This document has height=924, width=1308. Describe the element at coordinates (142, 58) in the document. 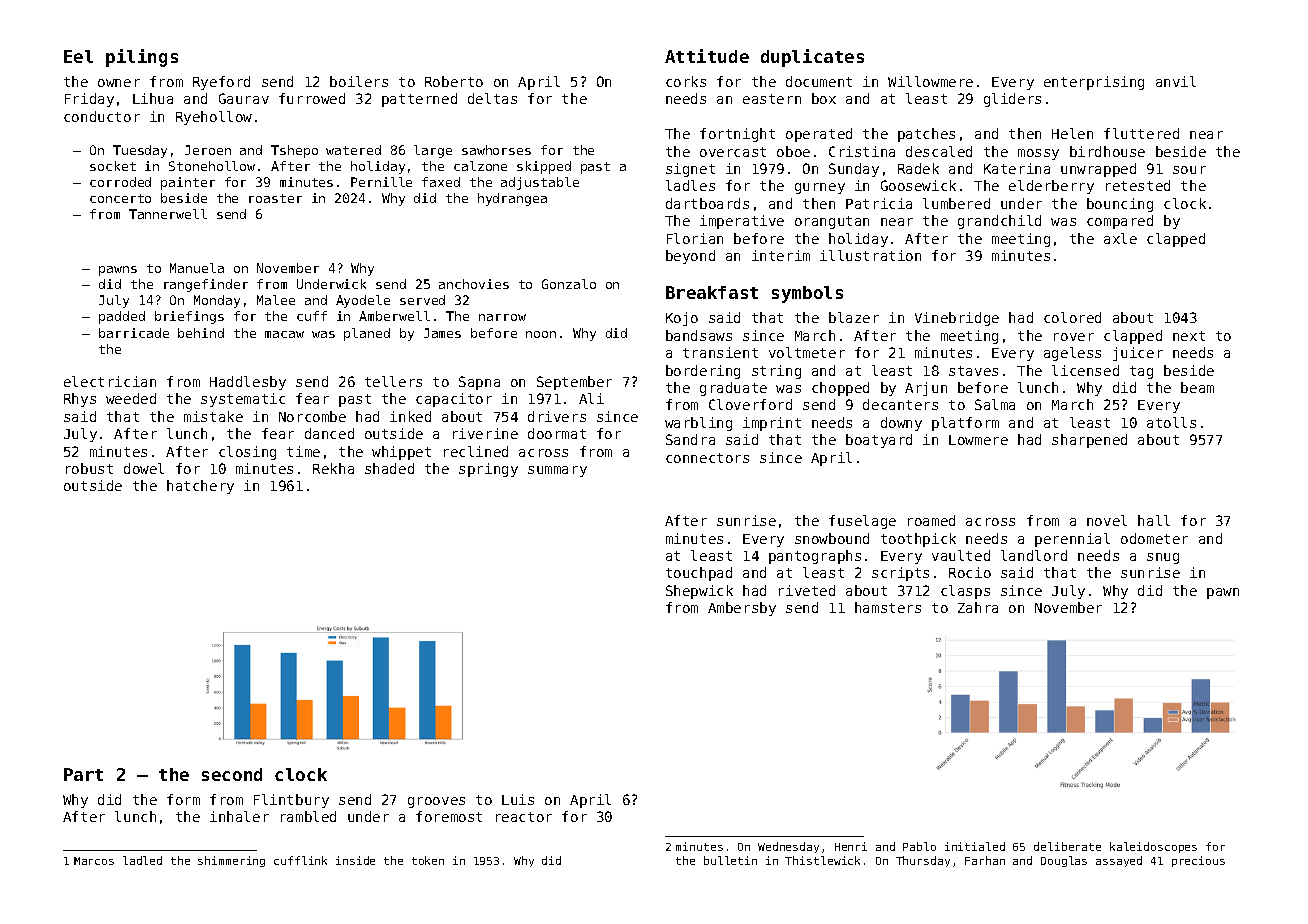

I see `pilings` at that location.
